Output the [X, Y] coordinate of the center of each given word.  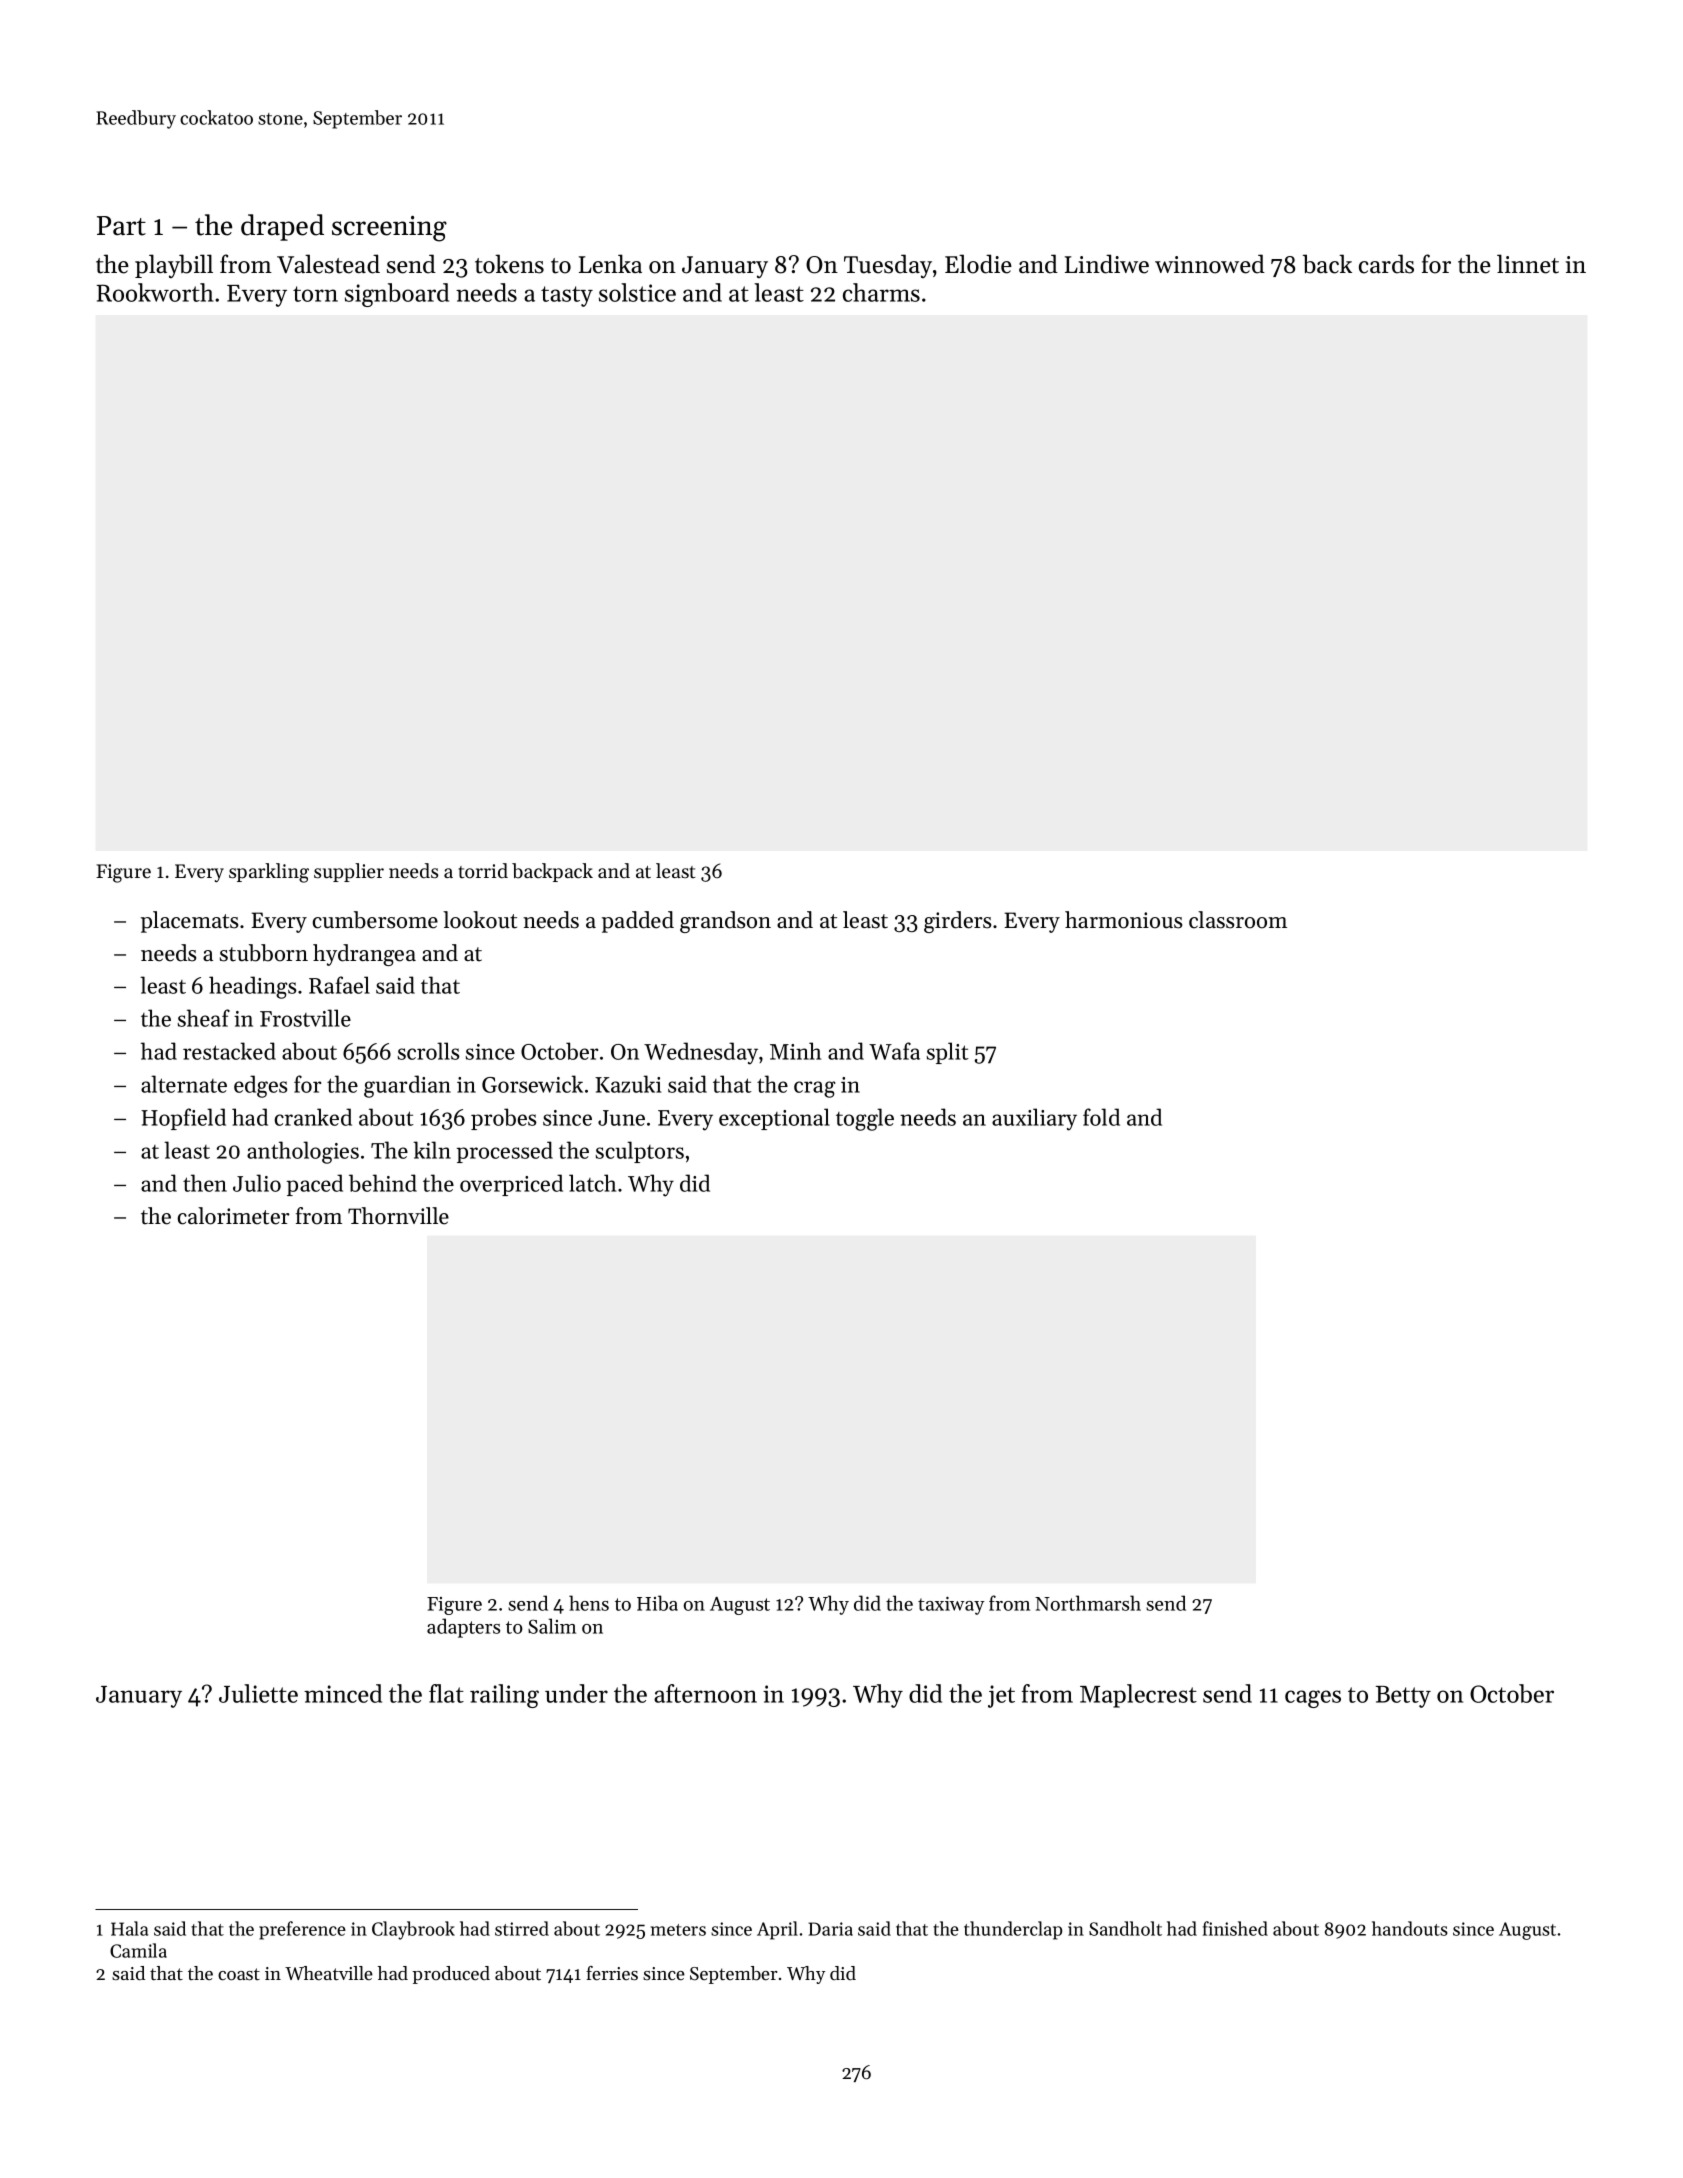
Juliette [258, 1693]
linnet [1528, 264]
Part [121, 226]
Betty [1403, 1697]
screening [389, 229]
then [205, 1183]
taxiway [951, 1605]
